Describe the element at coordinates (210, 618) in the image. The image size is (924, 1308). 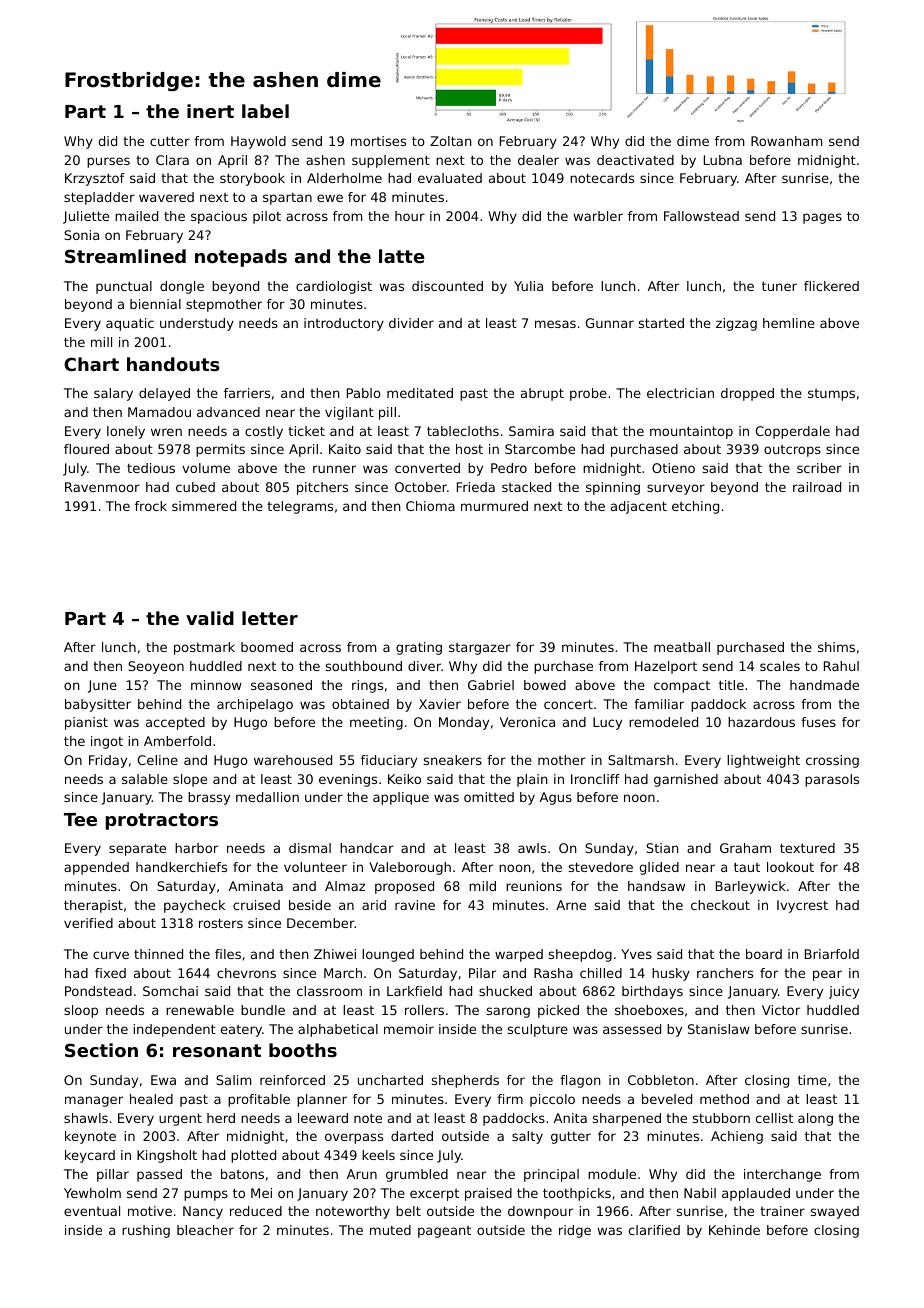
I see `valid` at that location.
